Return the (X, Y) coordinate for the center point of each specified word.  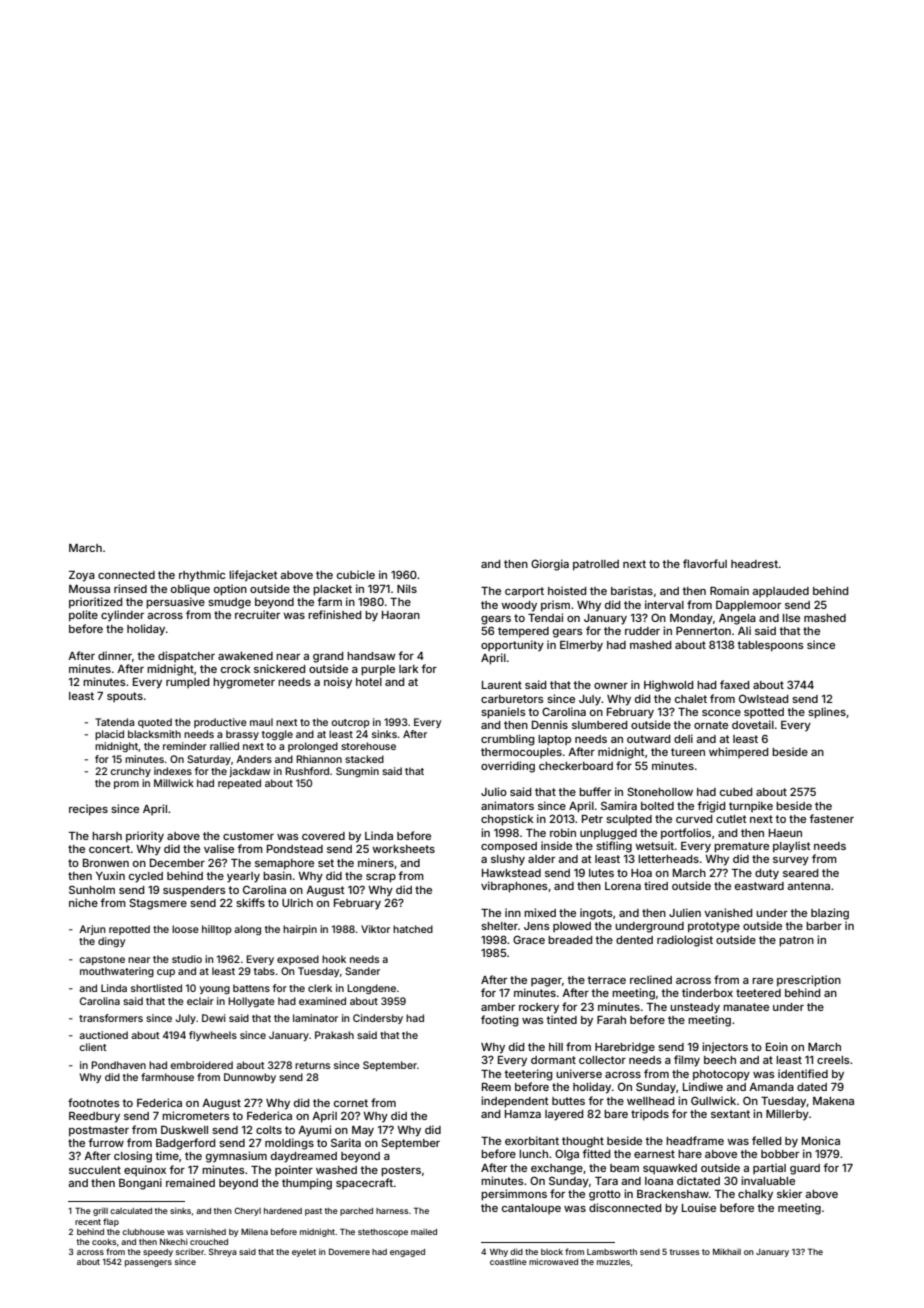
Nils (407, 588)
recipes (88, 810)
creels (833, 1060)
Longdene (371, 989)
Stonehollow (660, 791)
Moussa (89, 589)
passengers (148, 1263)
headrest (754, 564)
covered (323, 836)
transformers (111, 1018)
